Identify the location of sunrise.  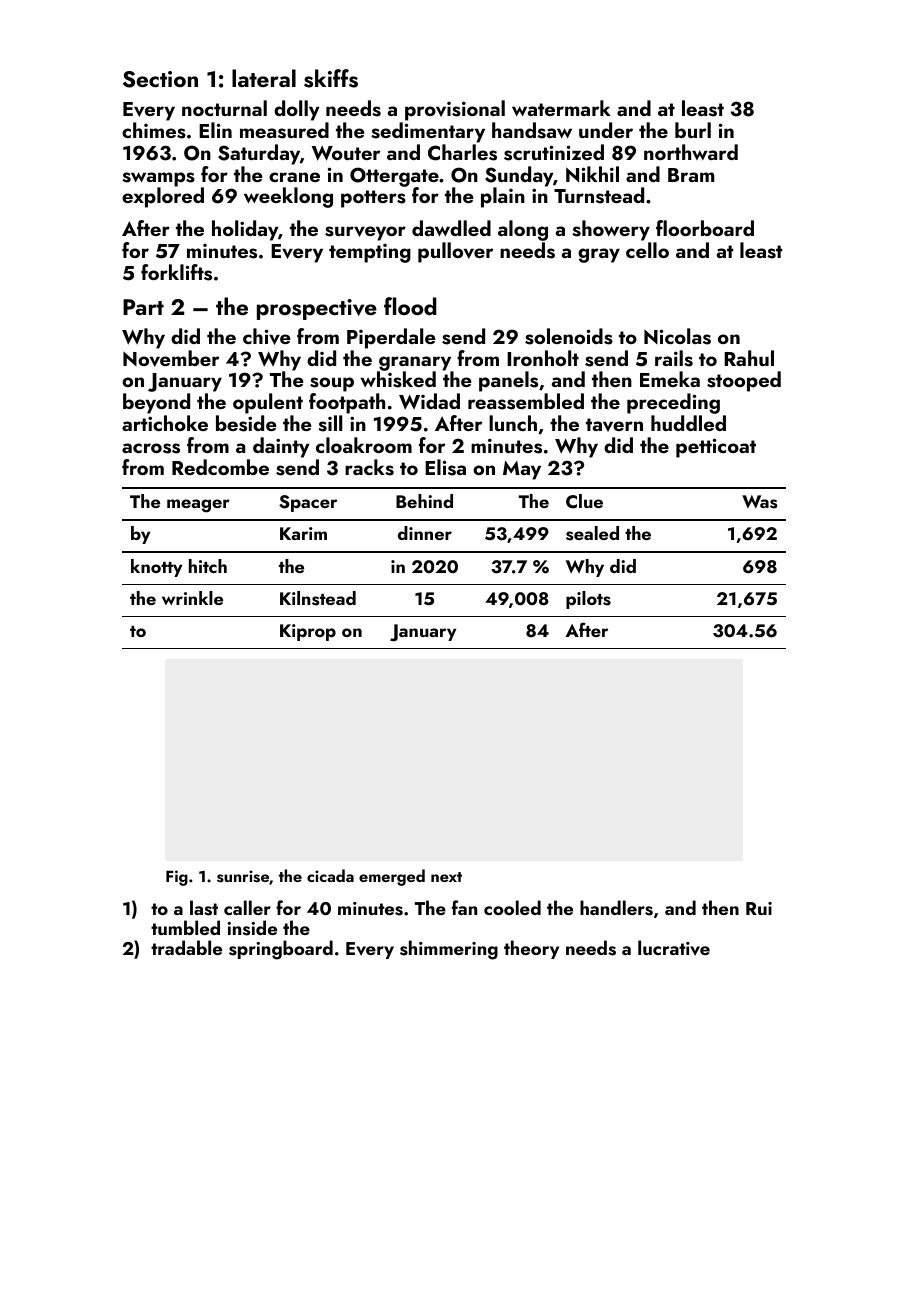
(243, 876).
